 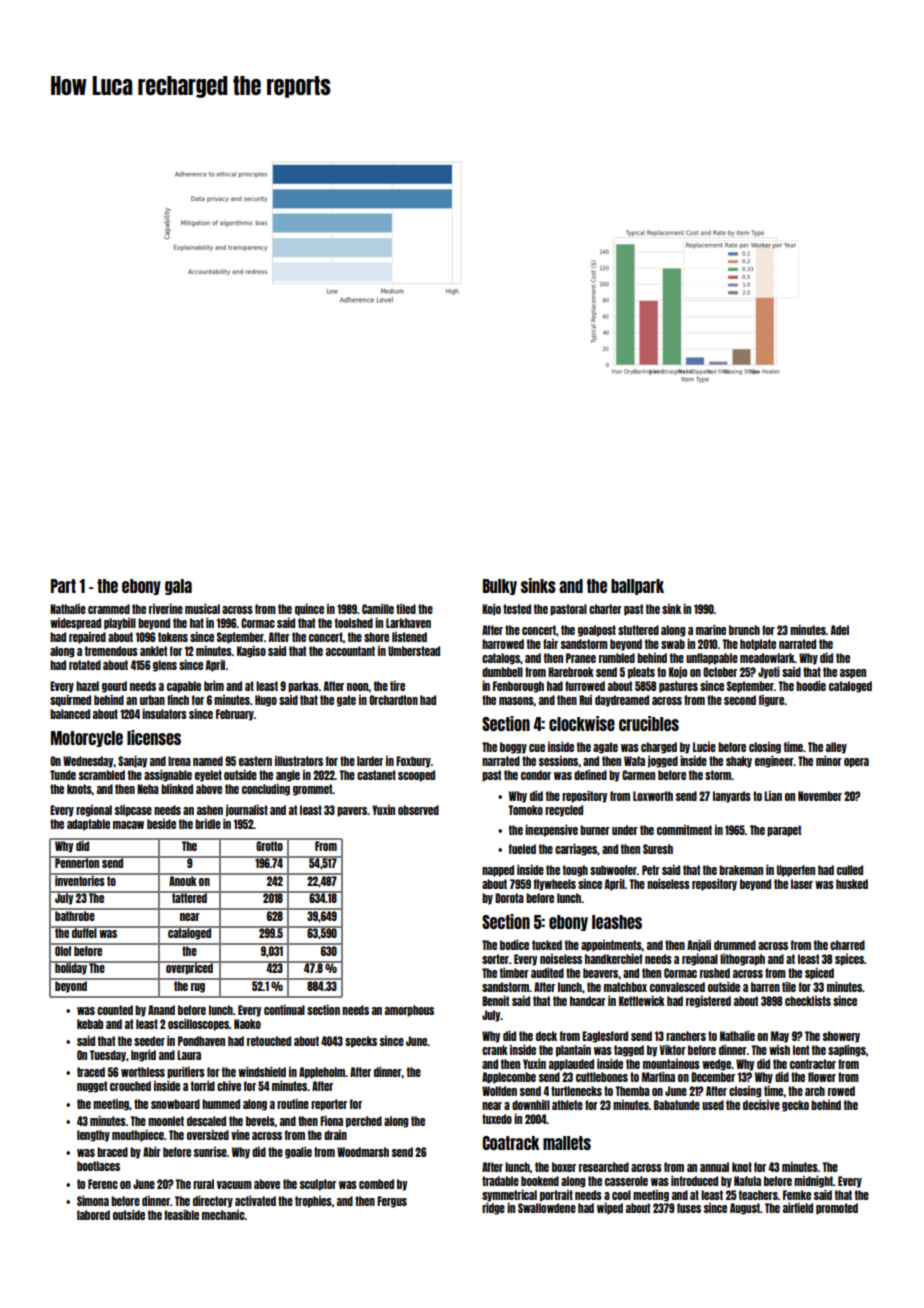 I want to click on musical, so click(x=202, y=609).
